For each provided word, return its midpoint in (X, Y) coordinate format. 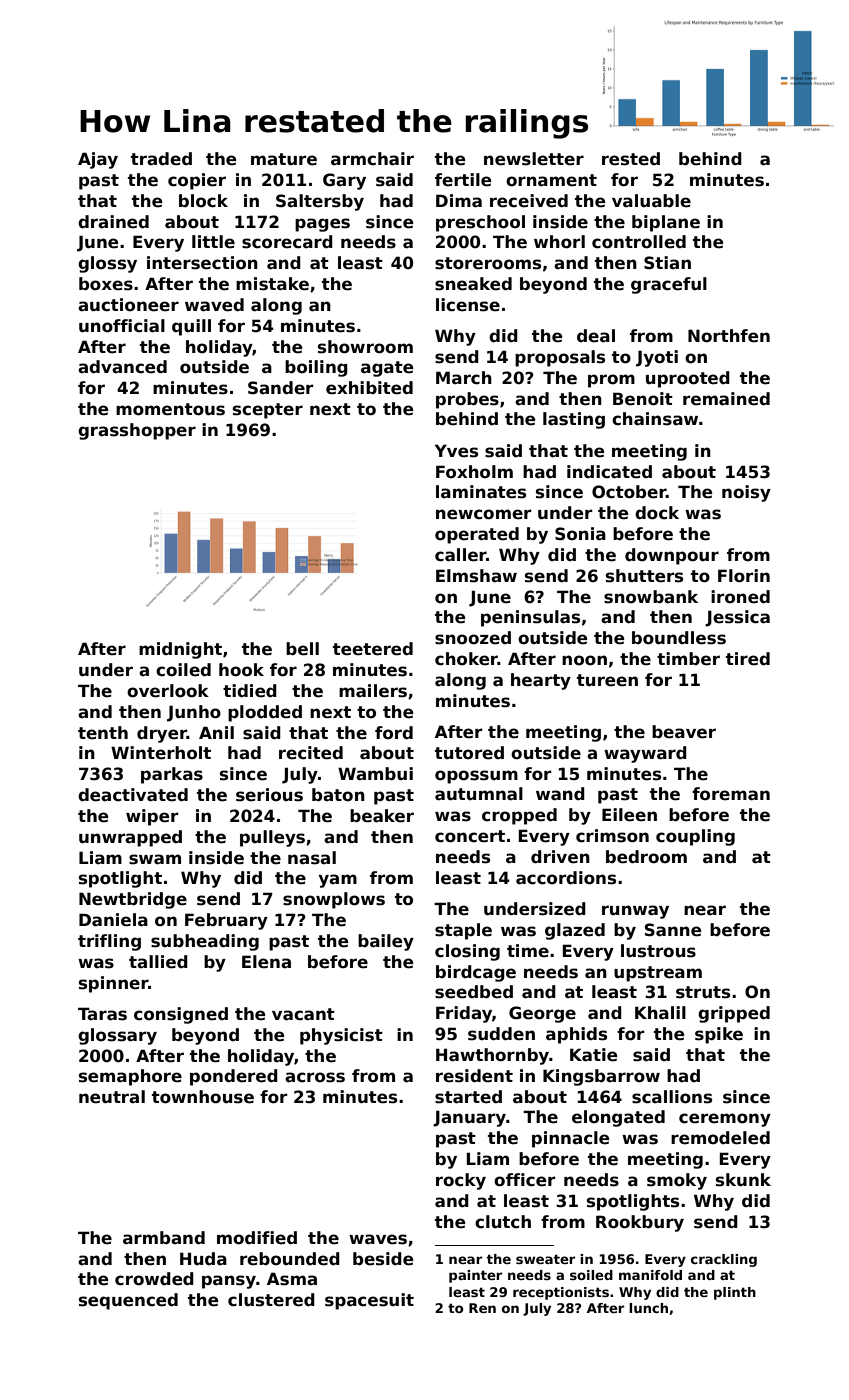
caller (461, 555)
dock (657, 513)
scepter (268, 411)
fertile (463, 180)
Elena (266, 962)
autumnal (479, 794)
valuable (651, 201)
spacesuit (369, 1301)
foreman (731, 794)
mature (284, 159)
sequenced (128, 1301)
